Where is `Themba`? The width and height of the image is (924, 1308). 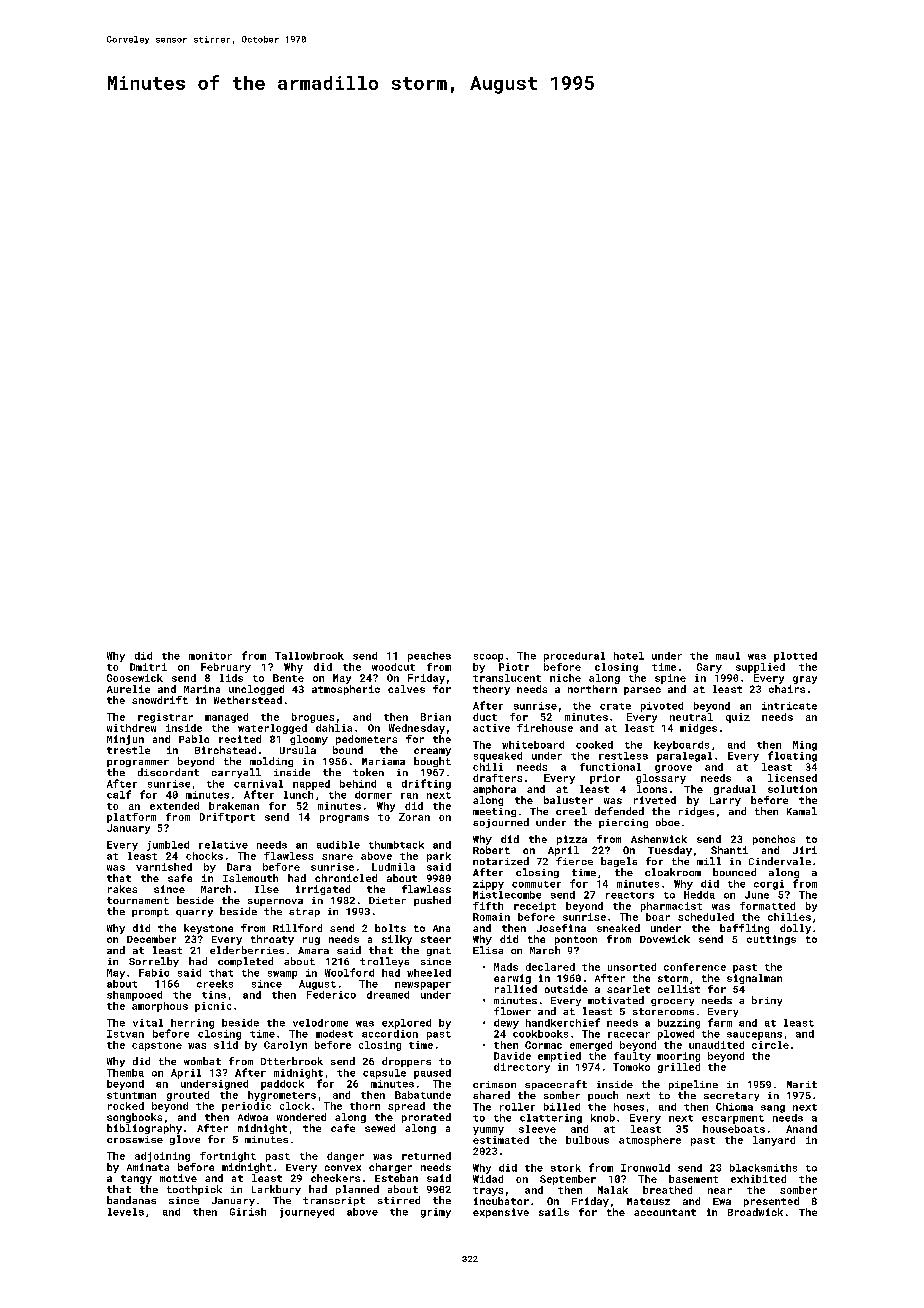
Themba is located at coordinates (125, 1073).
